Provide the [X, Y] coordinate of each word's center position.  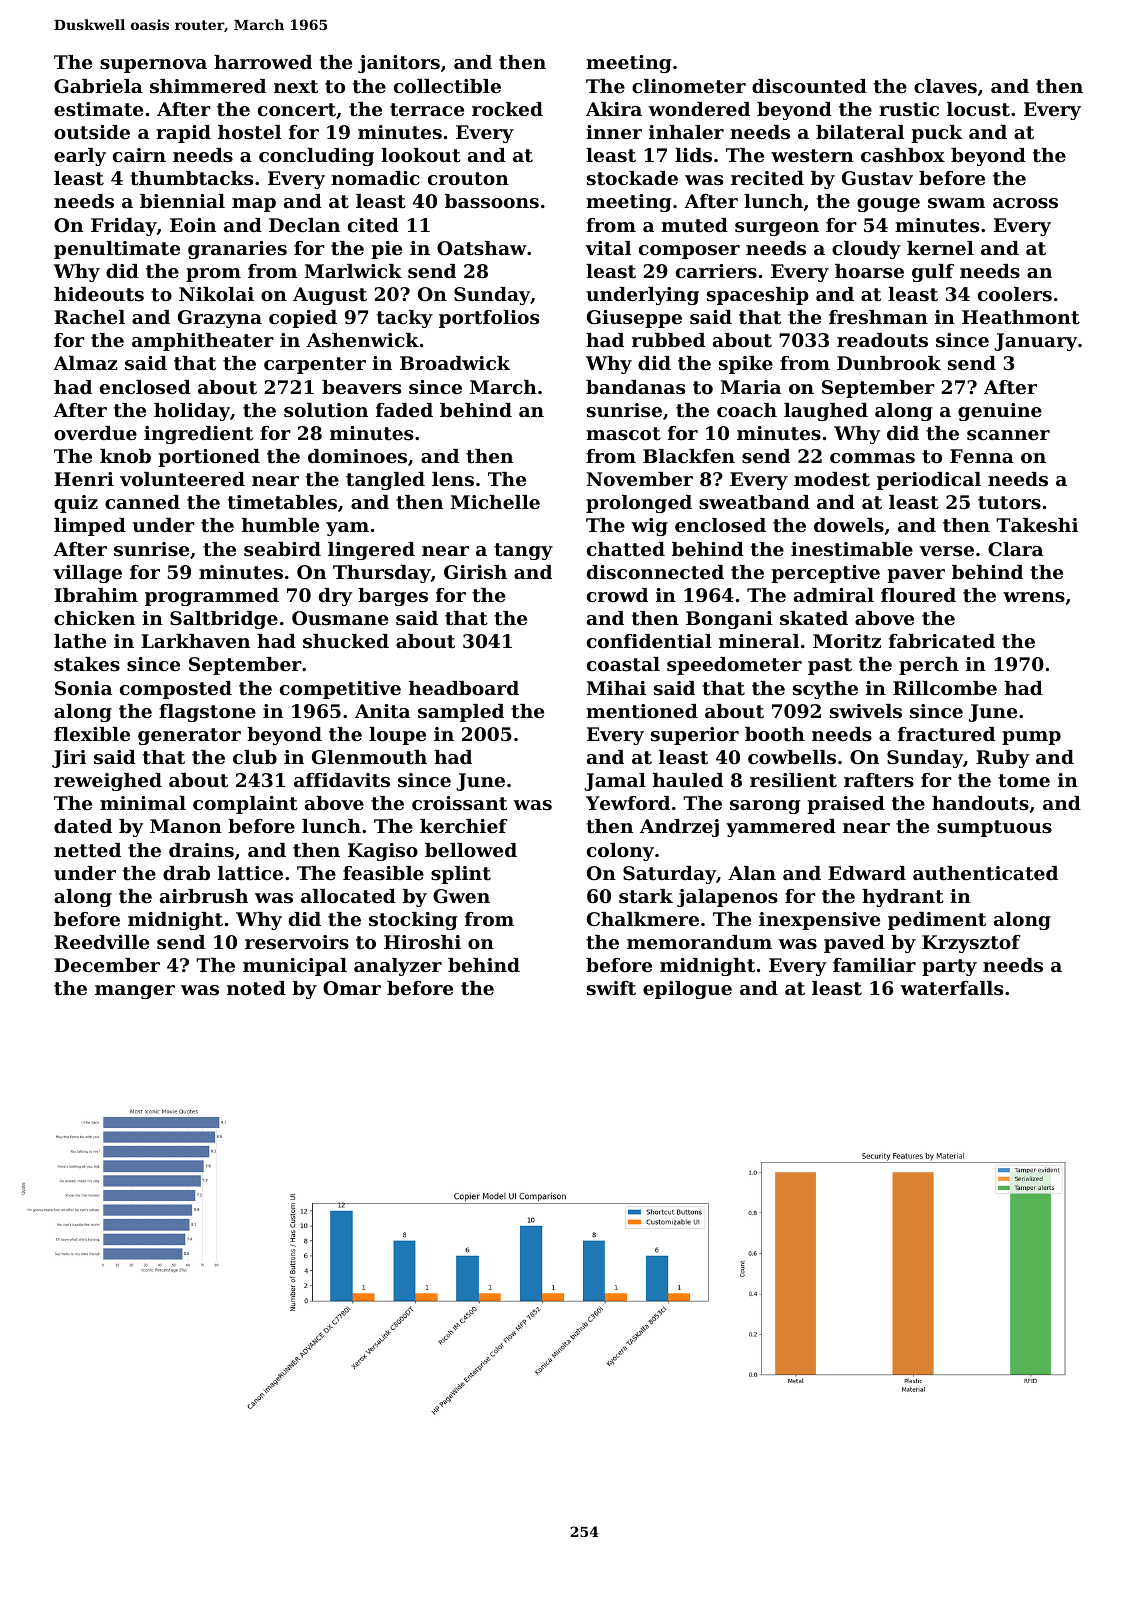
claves [945, 86]
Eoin [193, 225]
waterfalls [951, 988]
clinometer [689, 86]
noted [256, 988]
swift [611, 988]
